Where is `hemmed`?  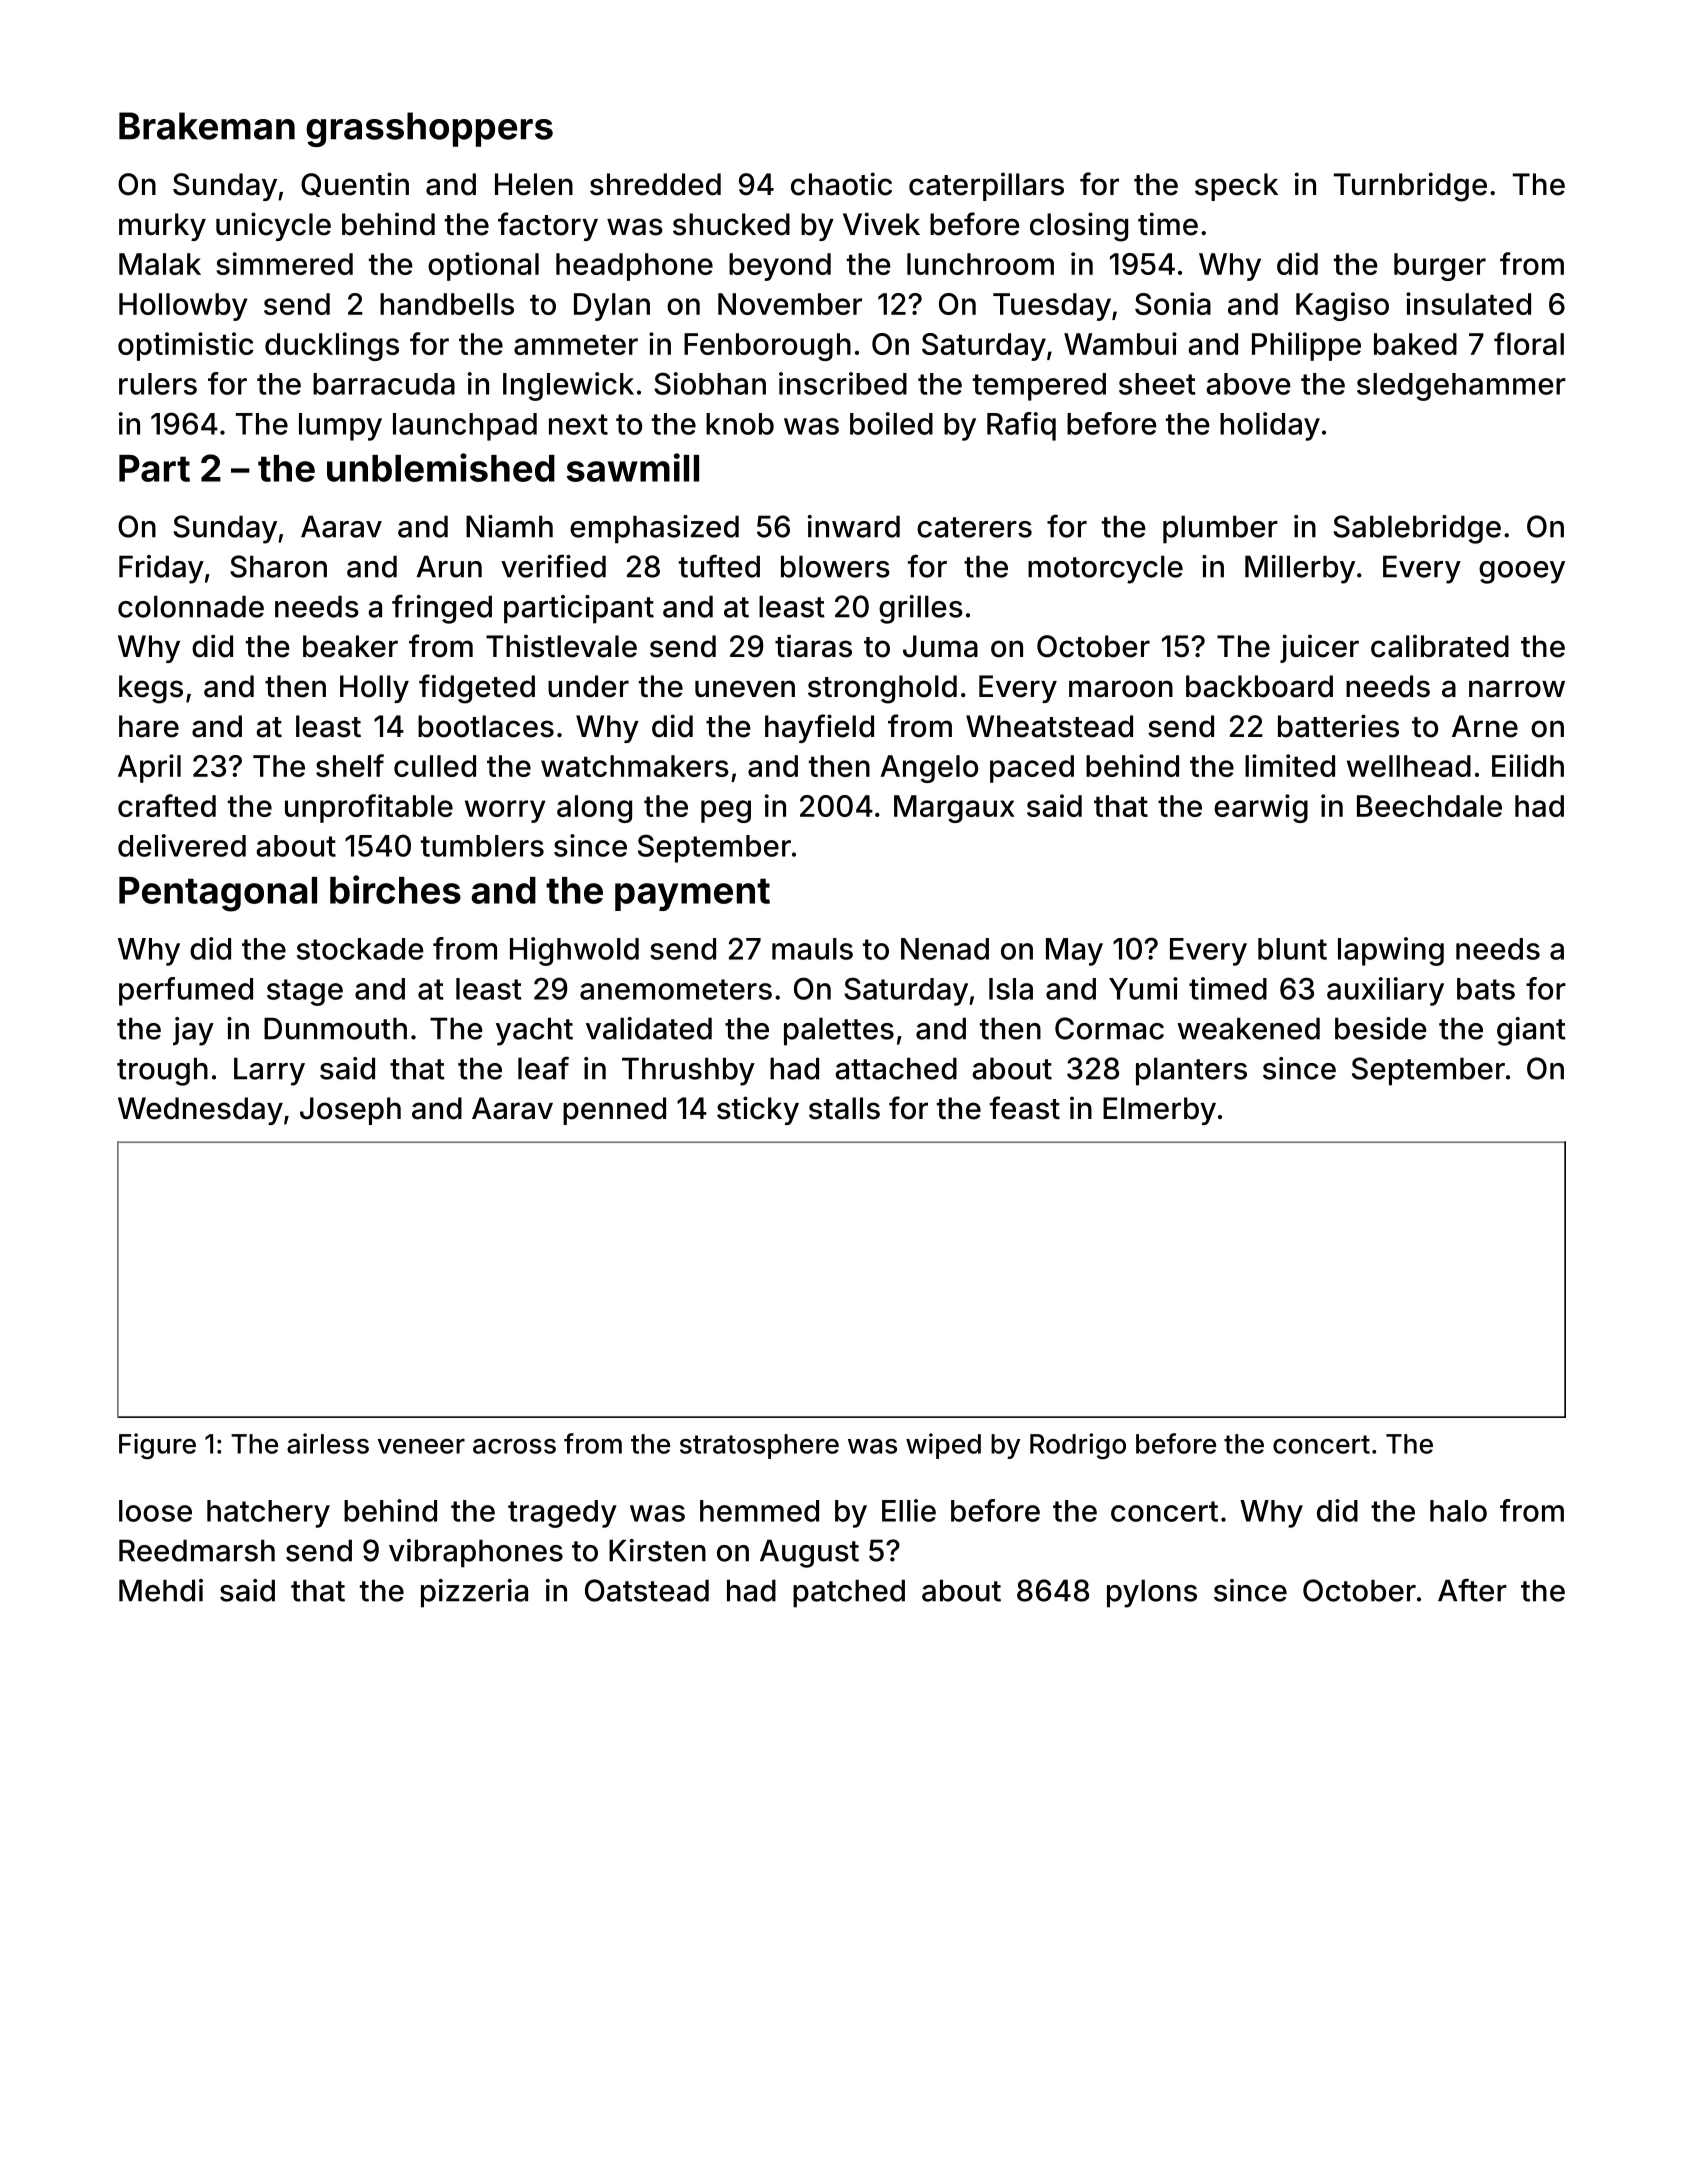
hemmed is located at coordinates (759, 1511).
